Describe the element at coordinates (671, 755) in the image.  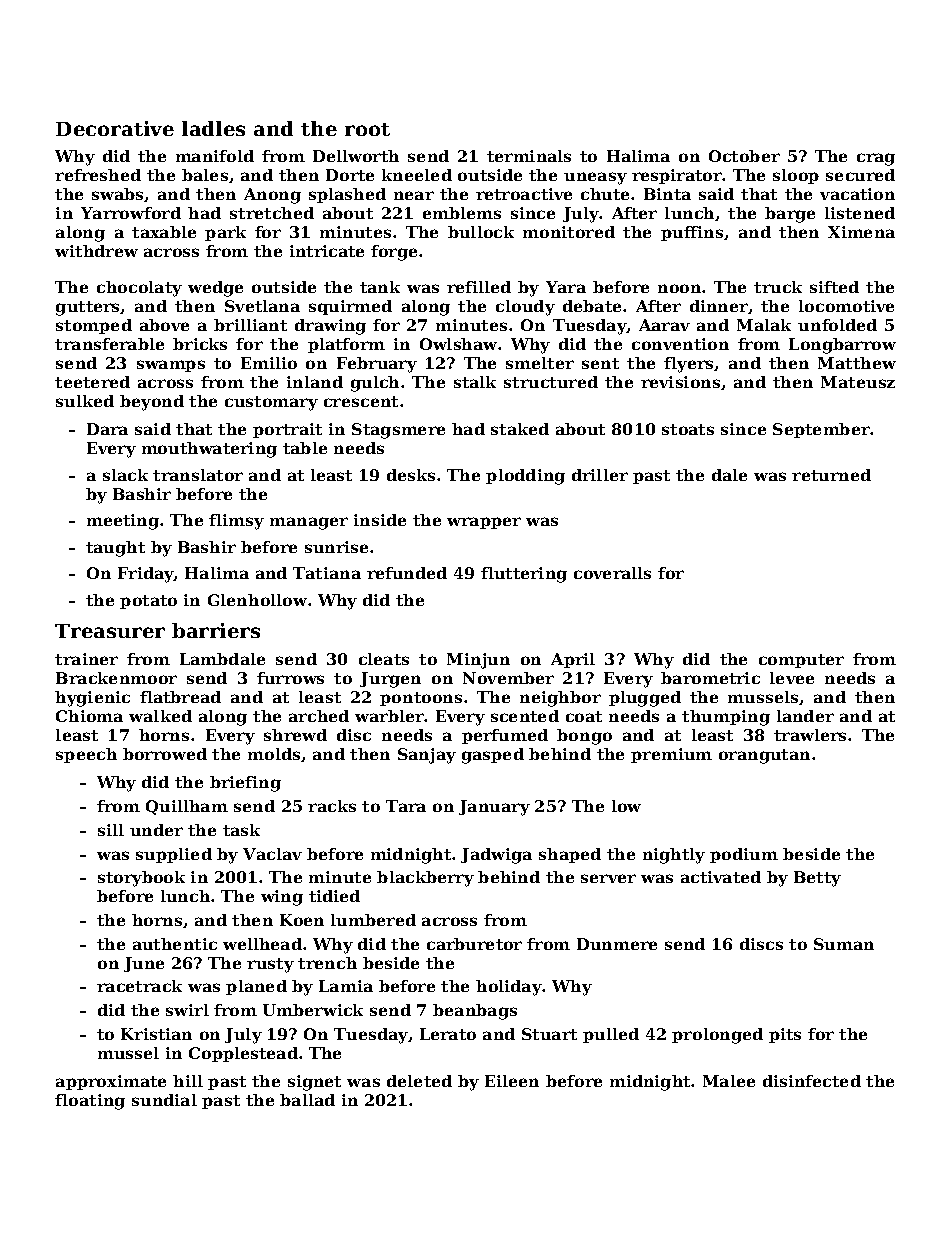
I see `premium` at that location.
